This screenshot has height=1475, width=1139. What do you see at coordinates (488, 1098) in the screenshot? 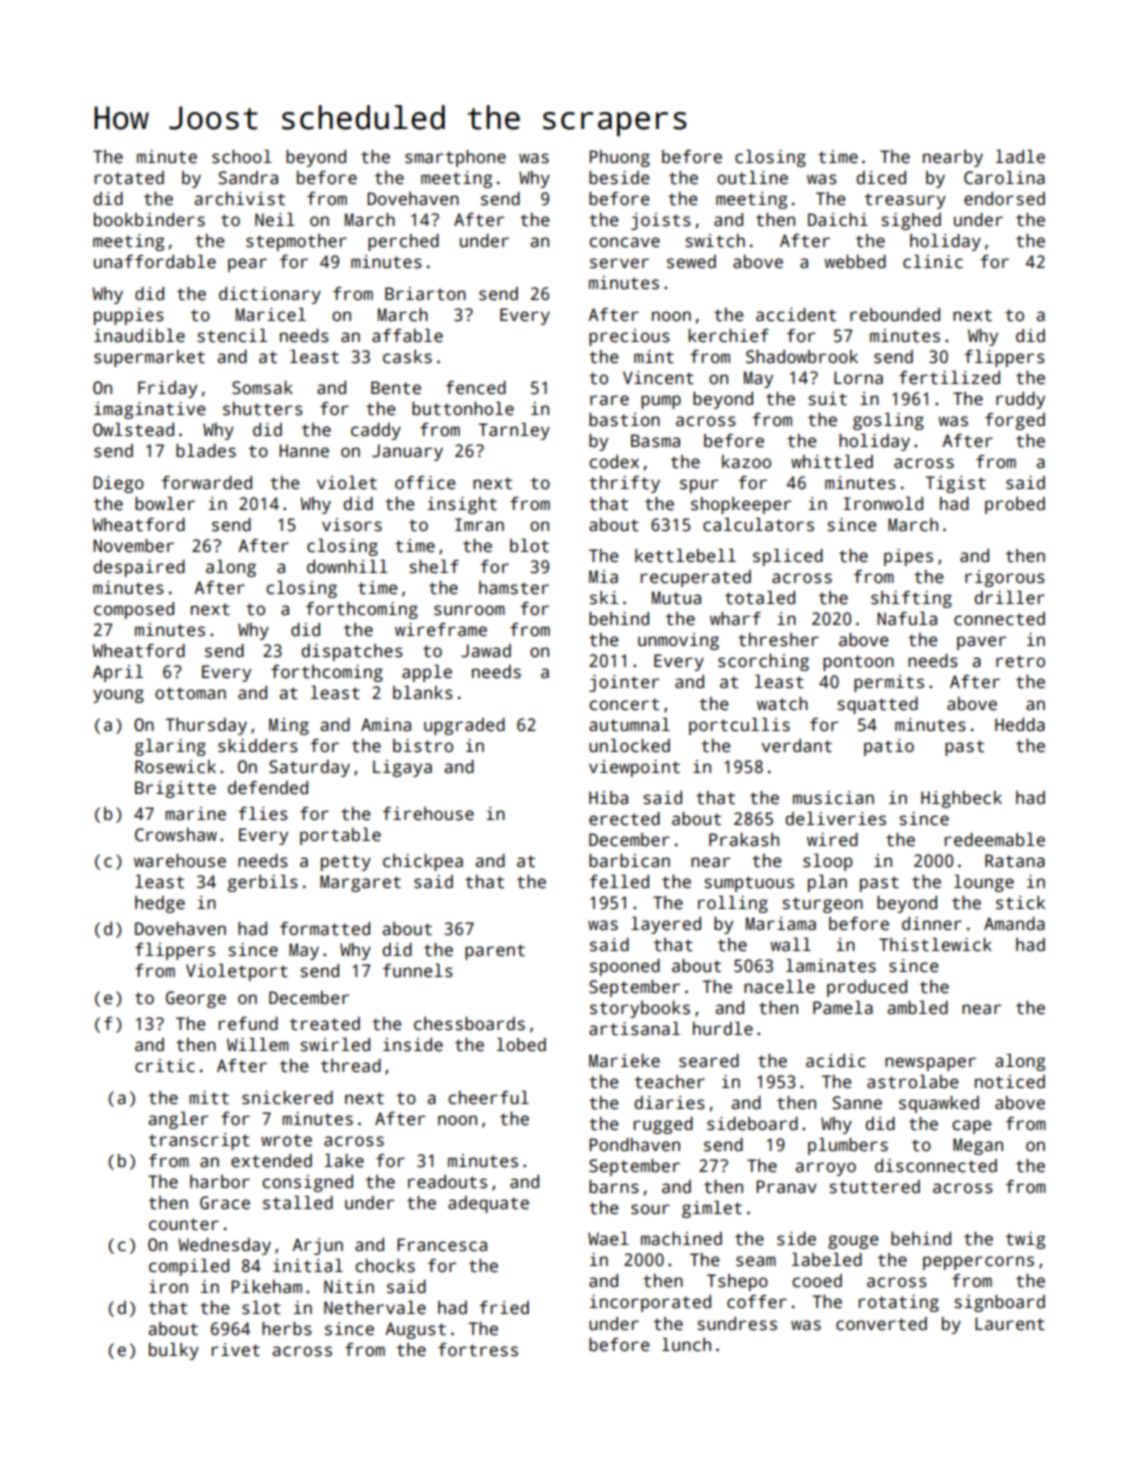
I see `cheerful` at bounding box center [488, 1098].
